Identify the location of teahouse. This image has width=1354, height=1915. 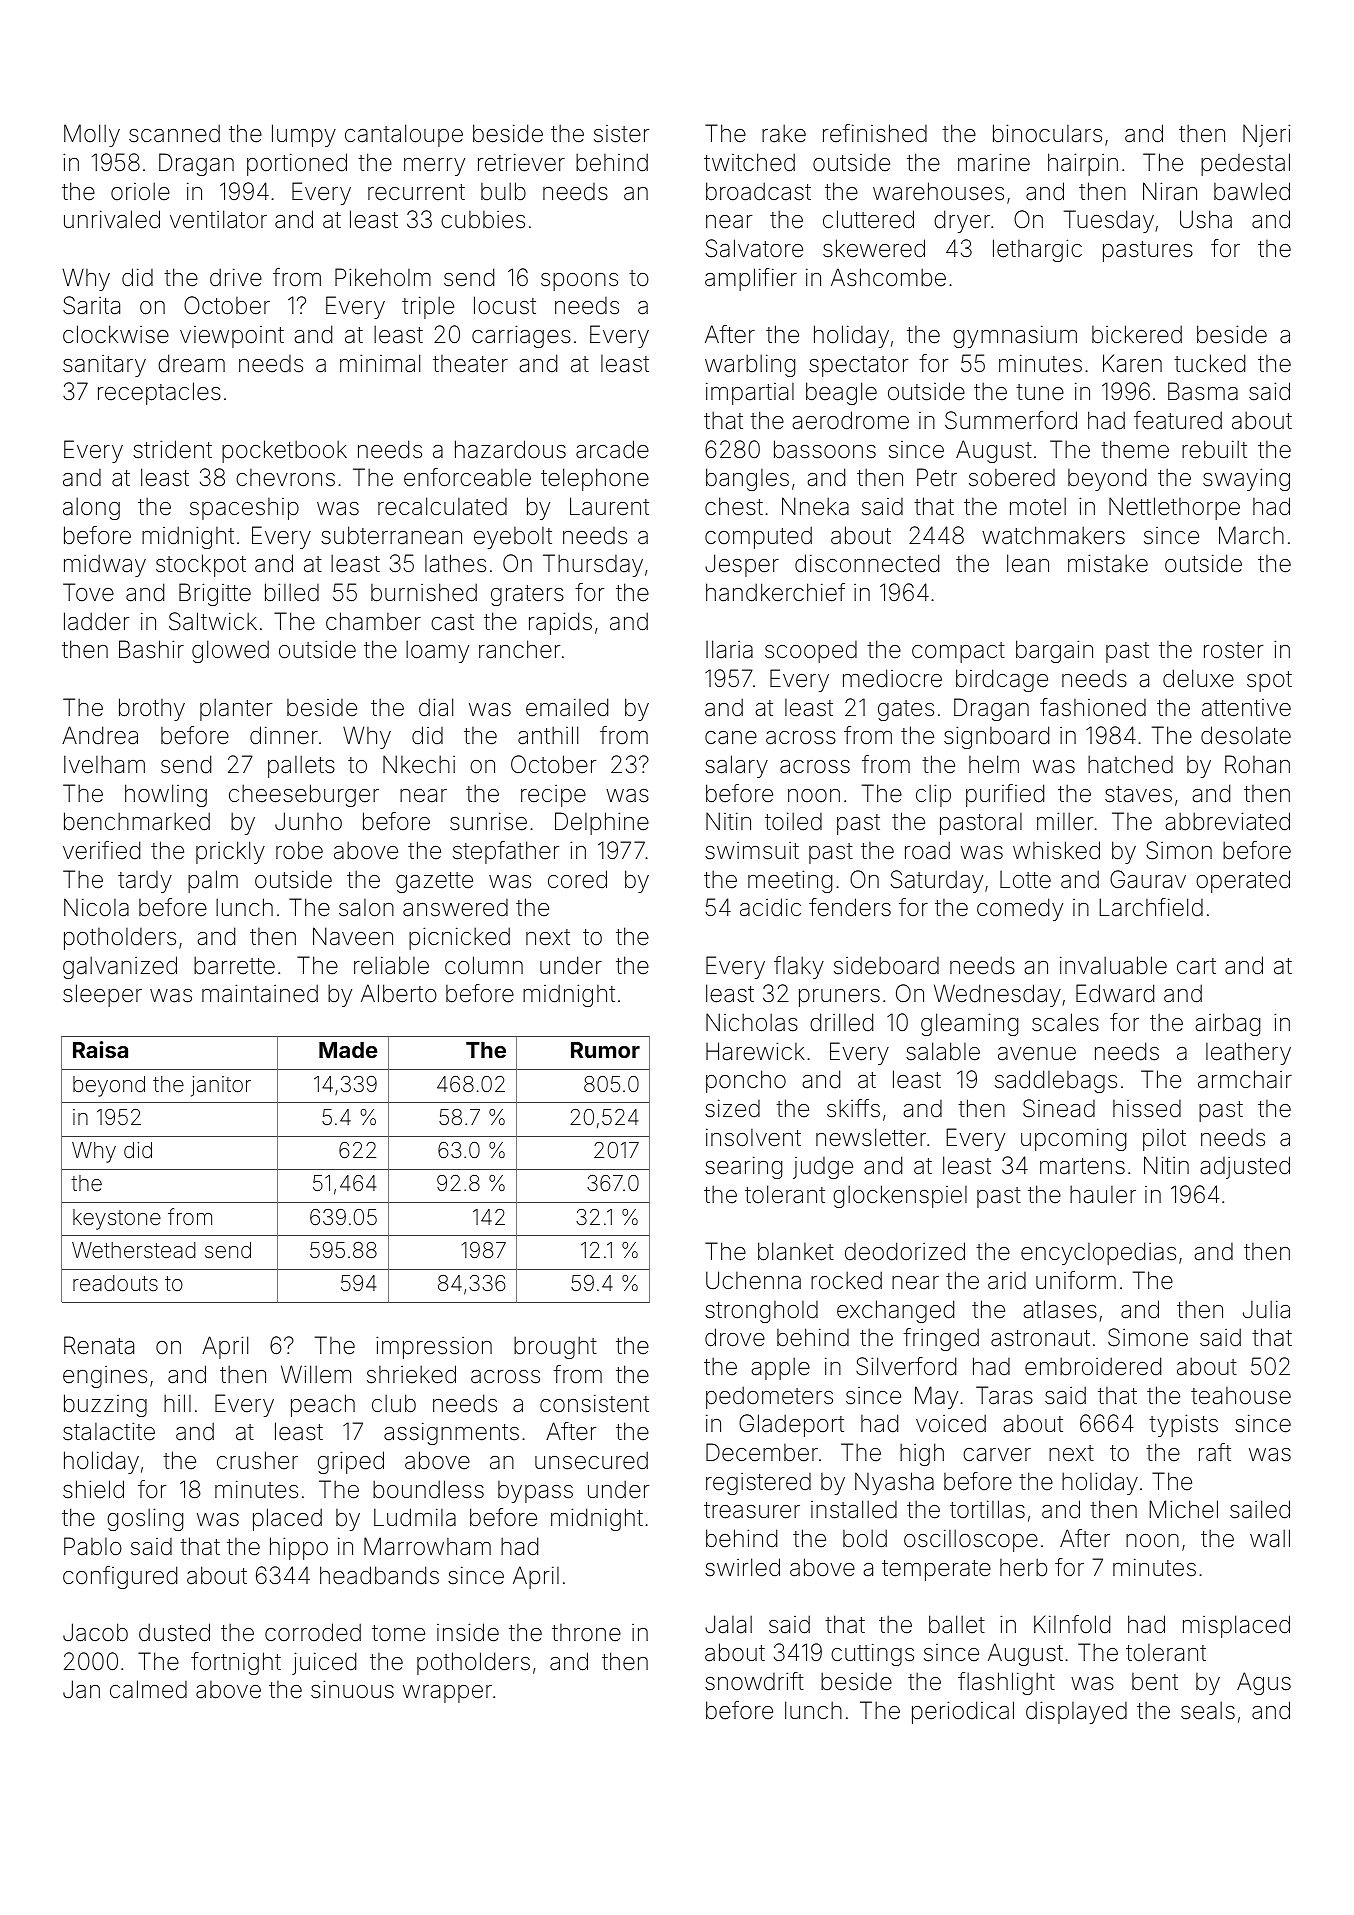
(1241, 1396).
